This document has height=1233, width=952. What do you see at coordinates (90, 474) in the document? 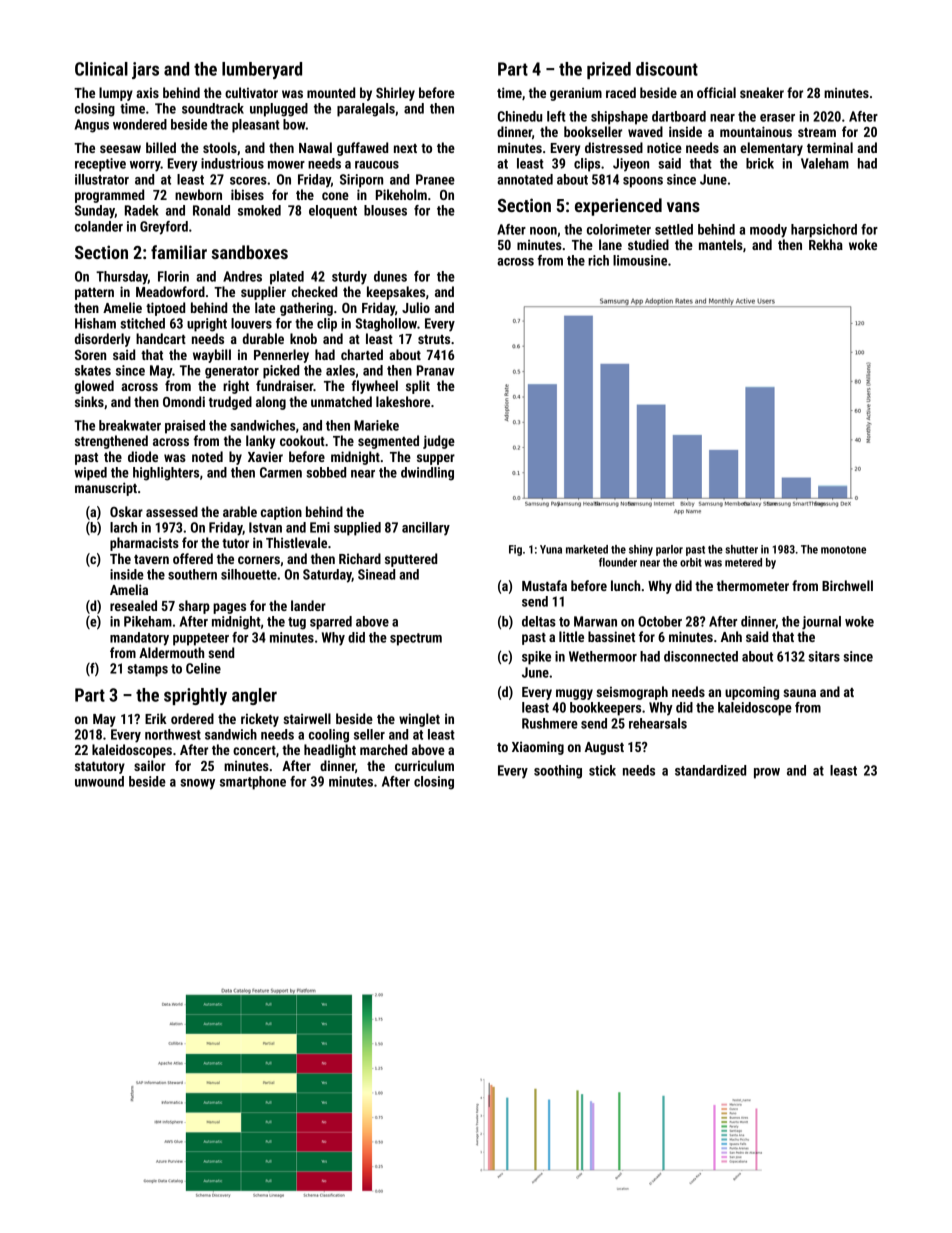
I see `wiped` at bounding box center [90, 474].
